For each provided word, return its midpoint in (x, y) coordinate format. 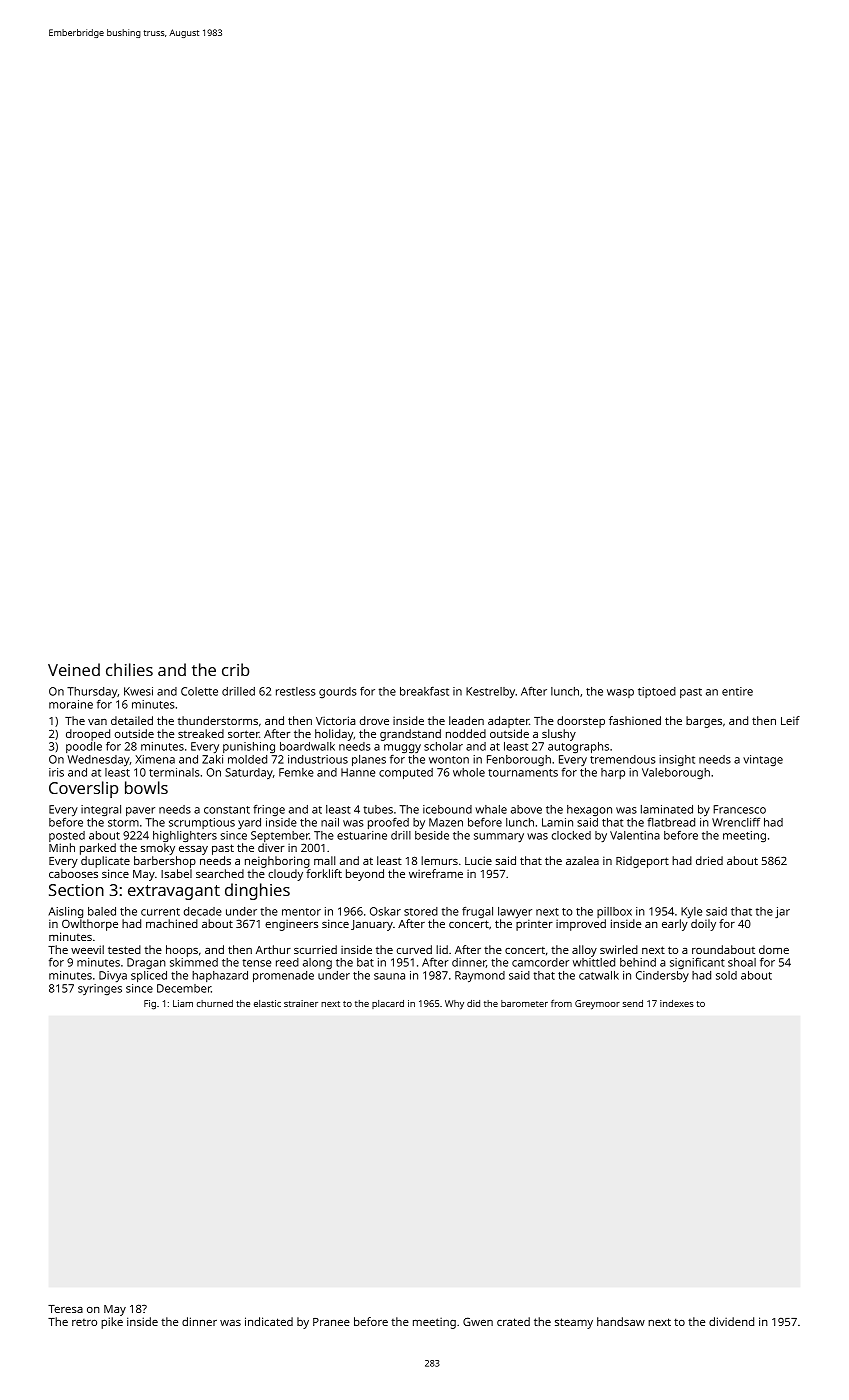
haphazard (220, 976)
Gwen (478, 1321)
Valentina (635, 835)
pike (112, 1323)
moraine (71, 704)
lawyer (515, 912)
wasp (620, 693)
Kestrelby (490, 692)
